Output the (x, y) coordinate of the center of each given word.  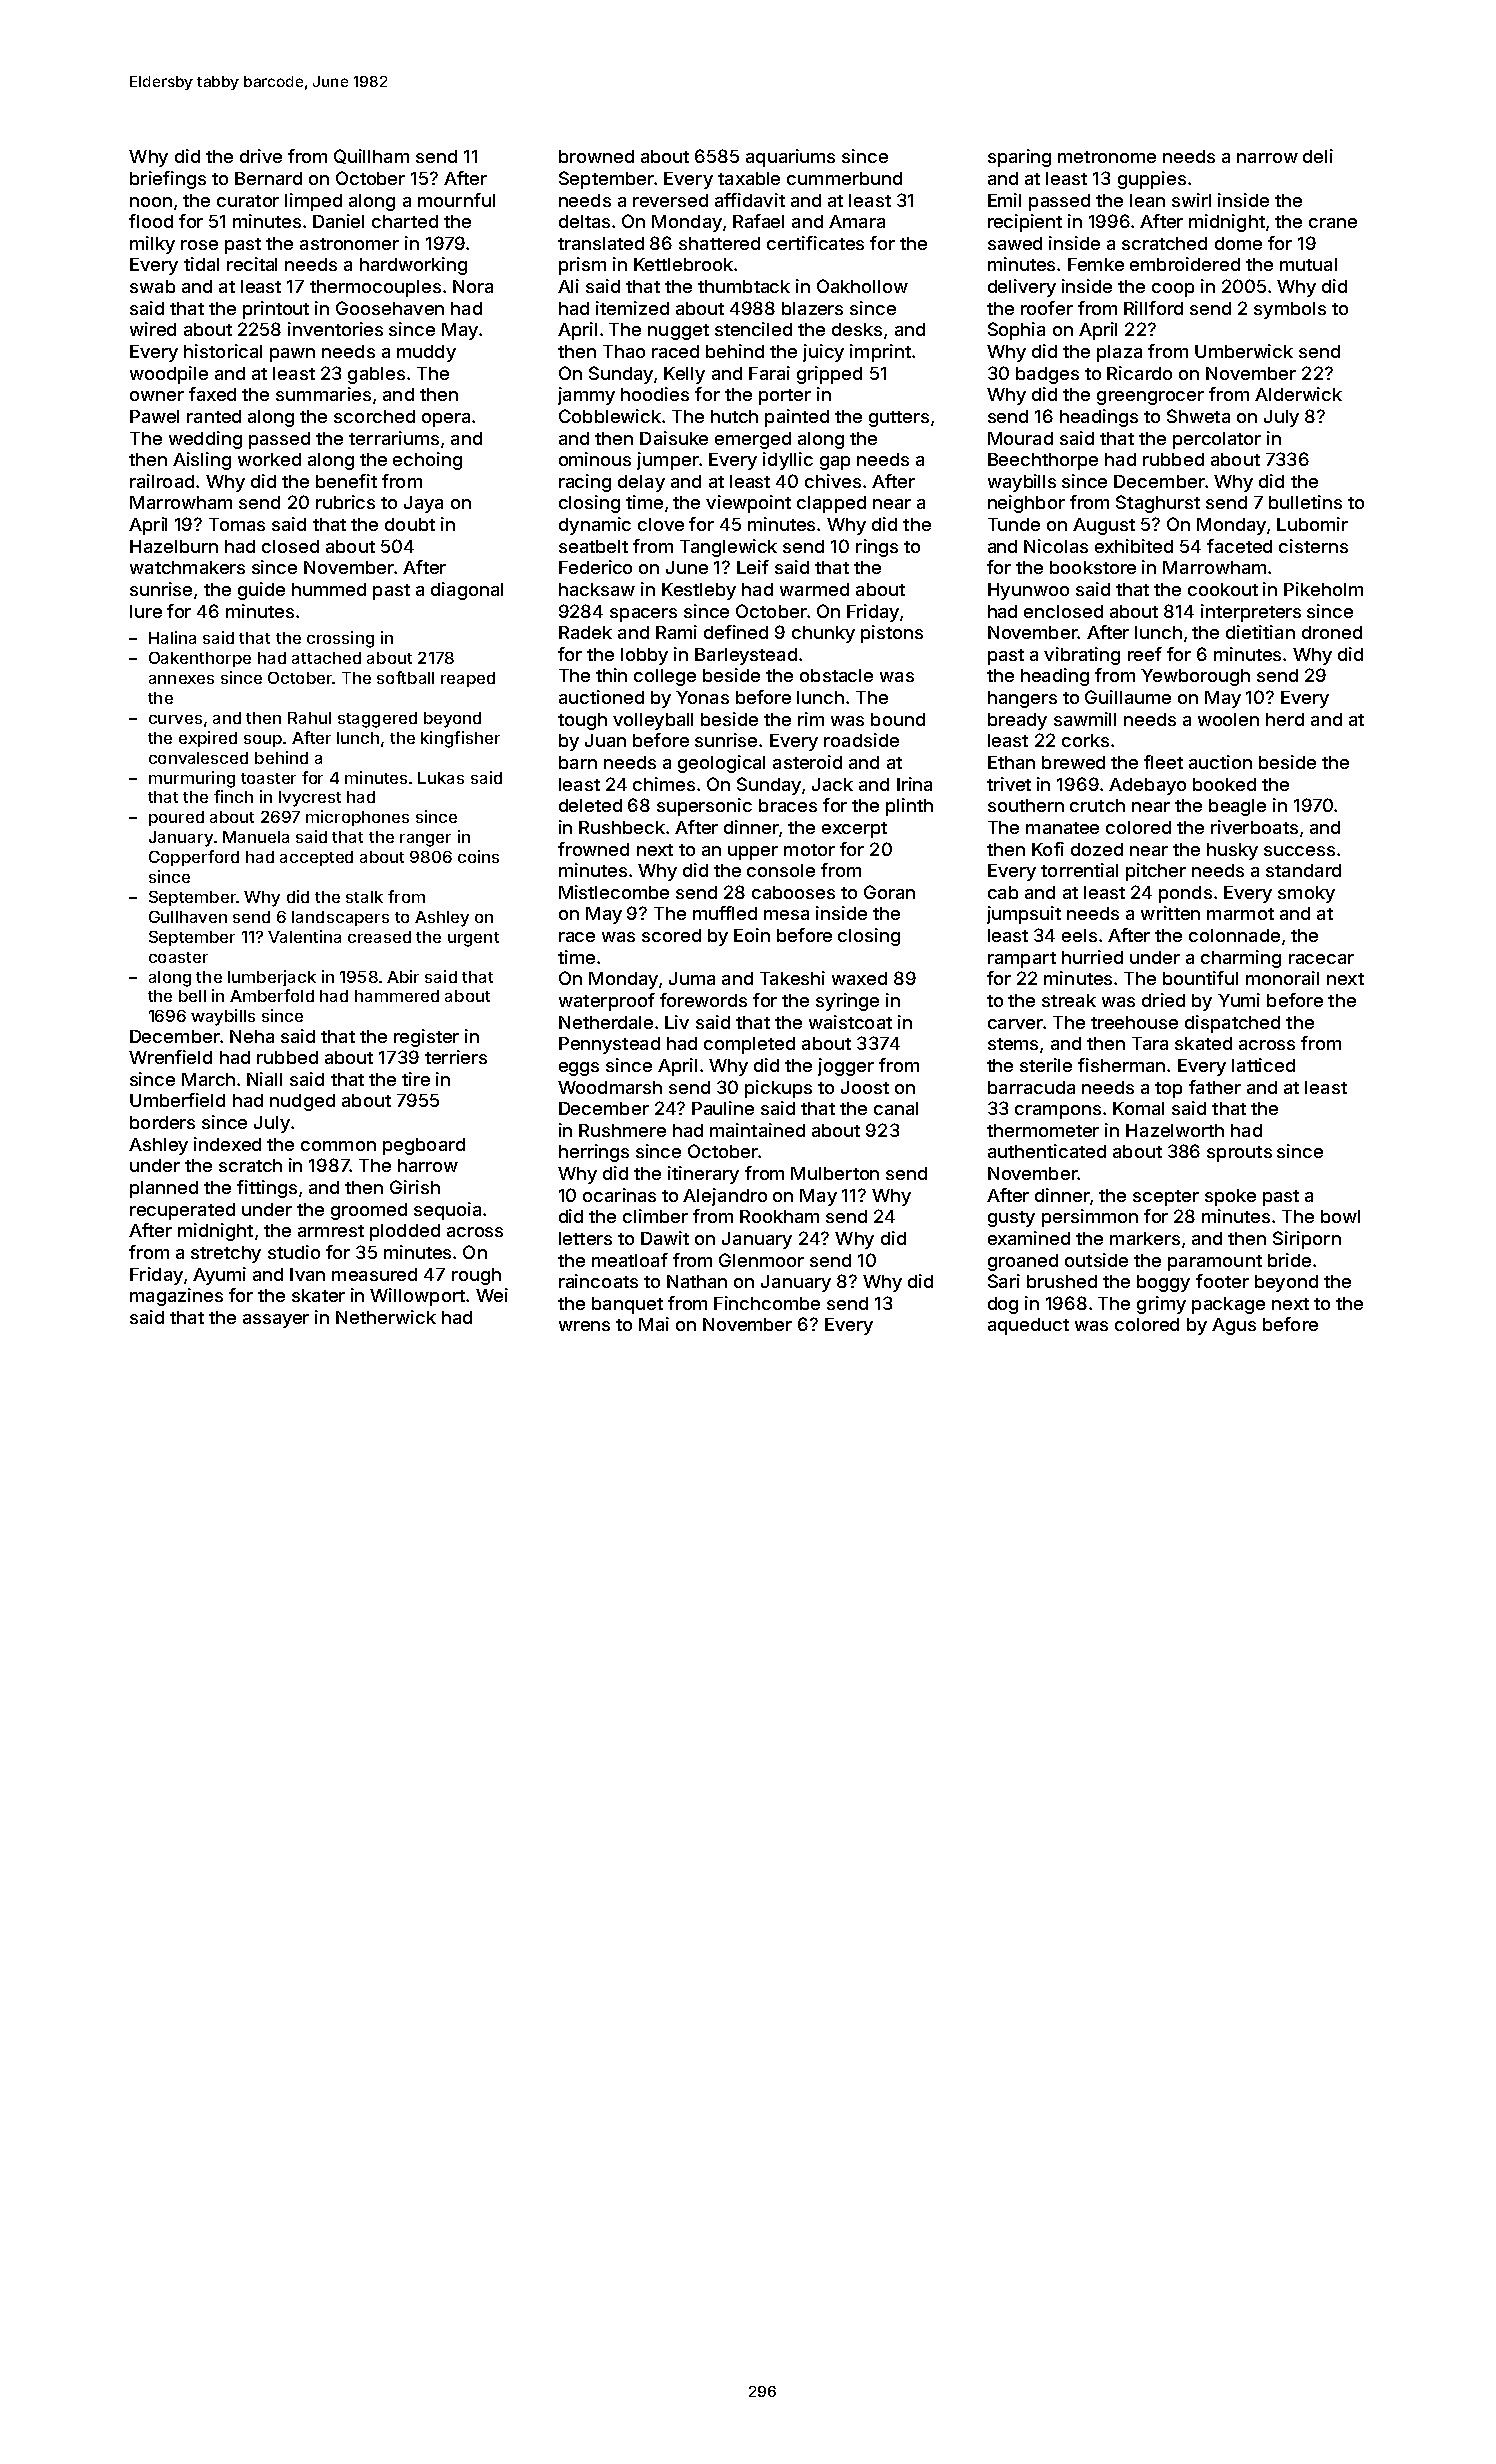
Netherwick (386, 1317)
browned (596, 156)
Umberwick (1244, 351)
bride (1289, 1260)
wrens (584, 1326)
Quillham (371, 156)
